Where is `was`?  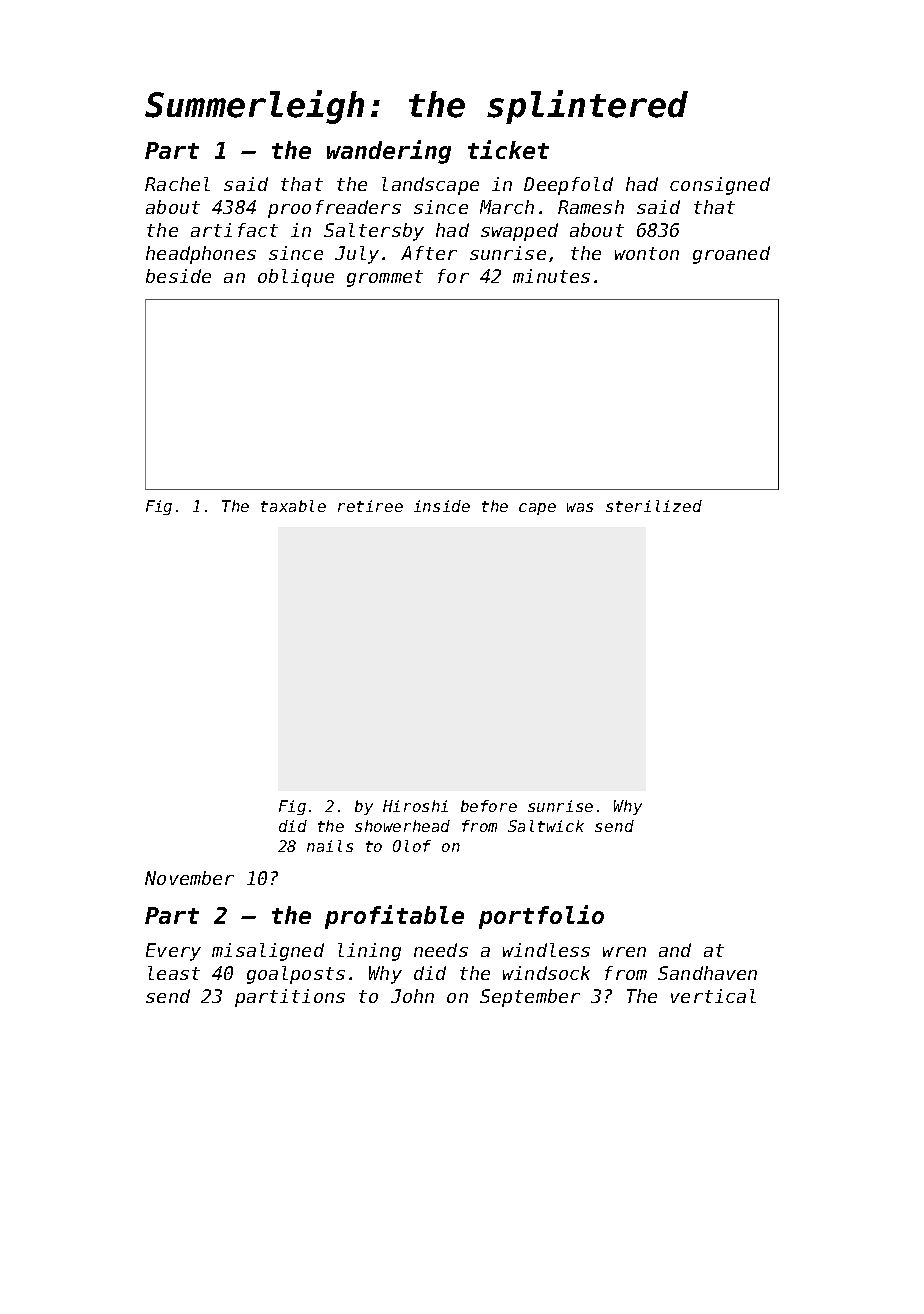 was is located at coordinates (580, 507).
